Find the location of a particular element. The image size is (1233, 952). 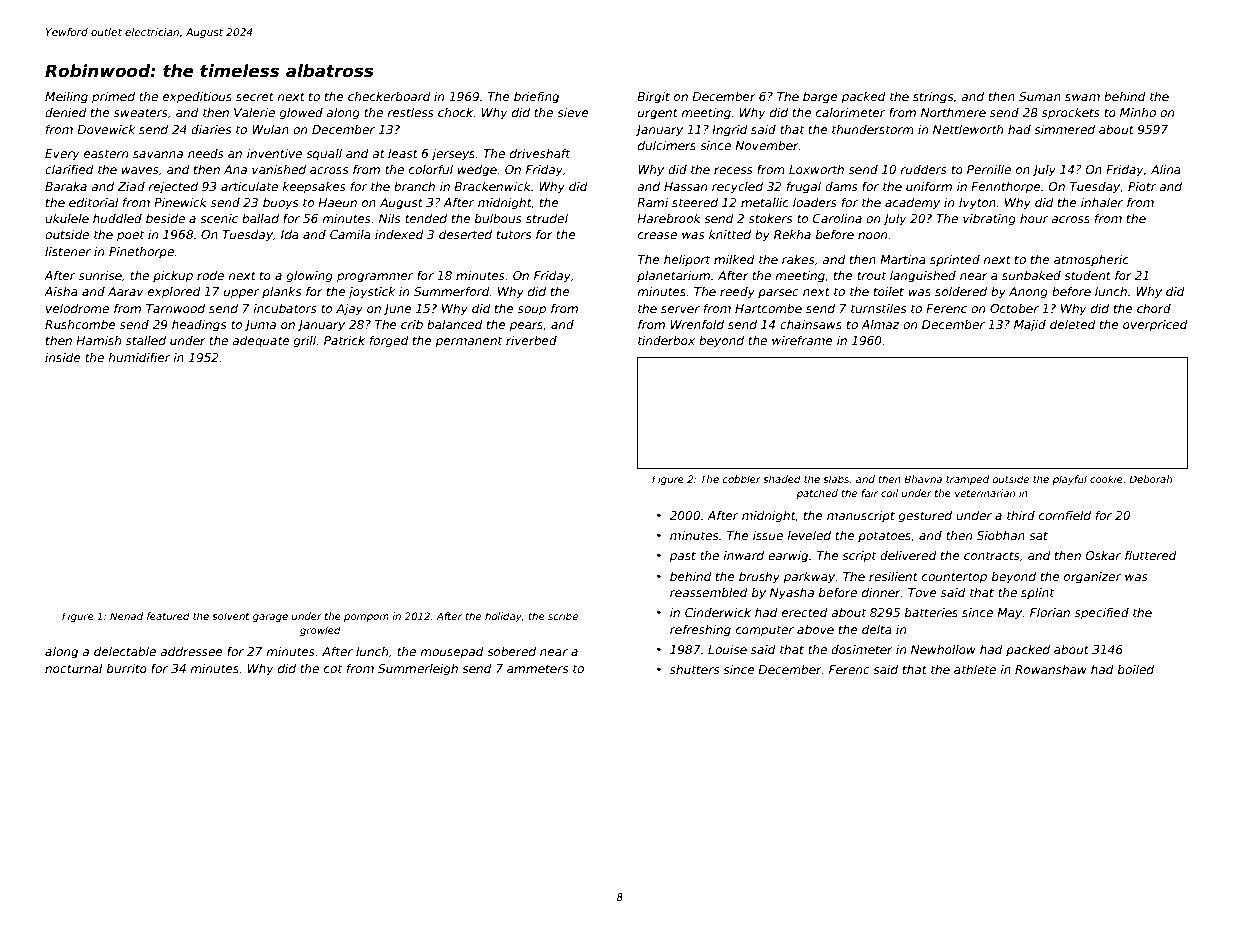

vibrating is located at coordinates (989, 220).
